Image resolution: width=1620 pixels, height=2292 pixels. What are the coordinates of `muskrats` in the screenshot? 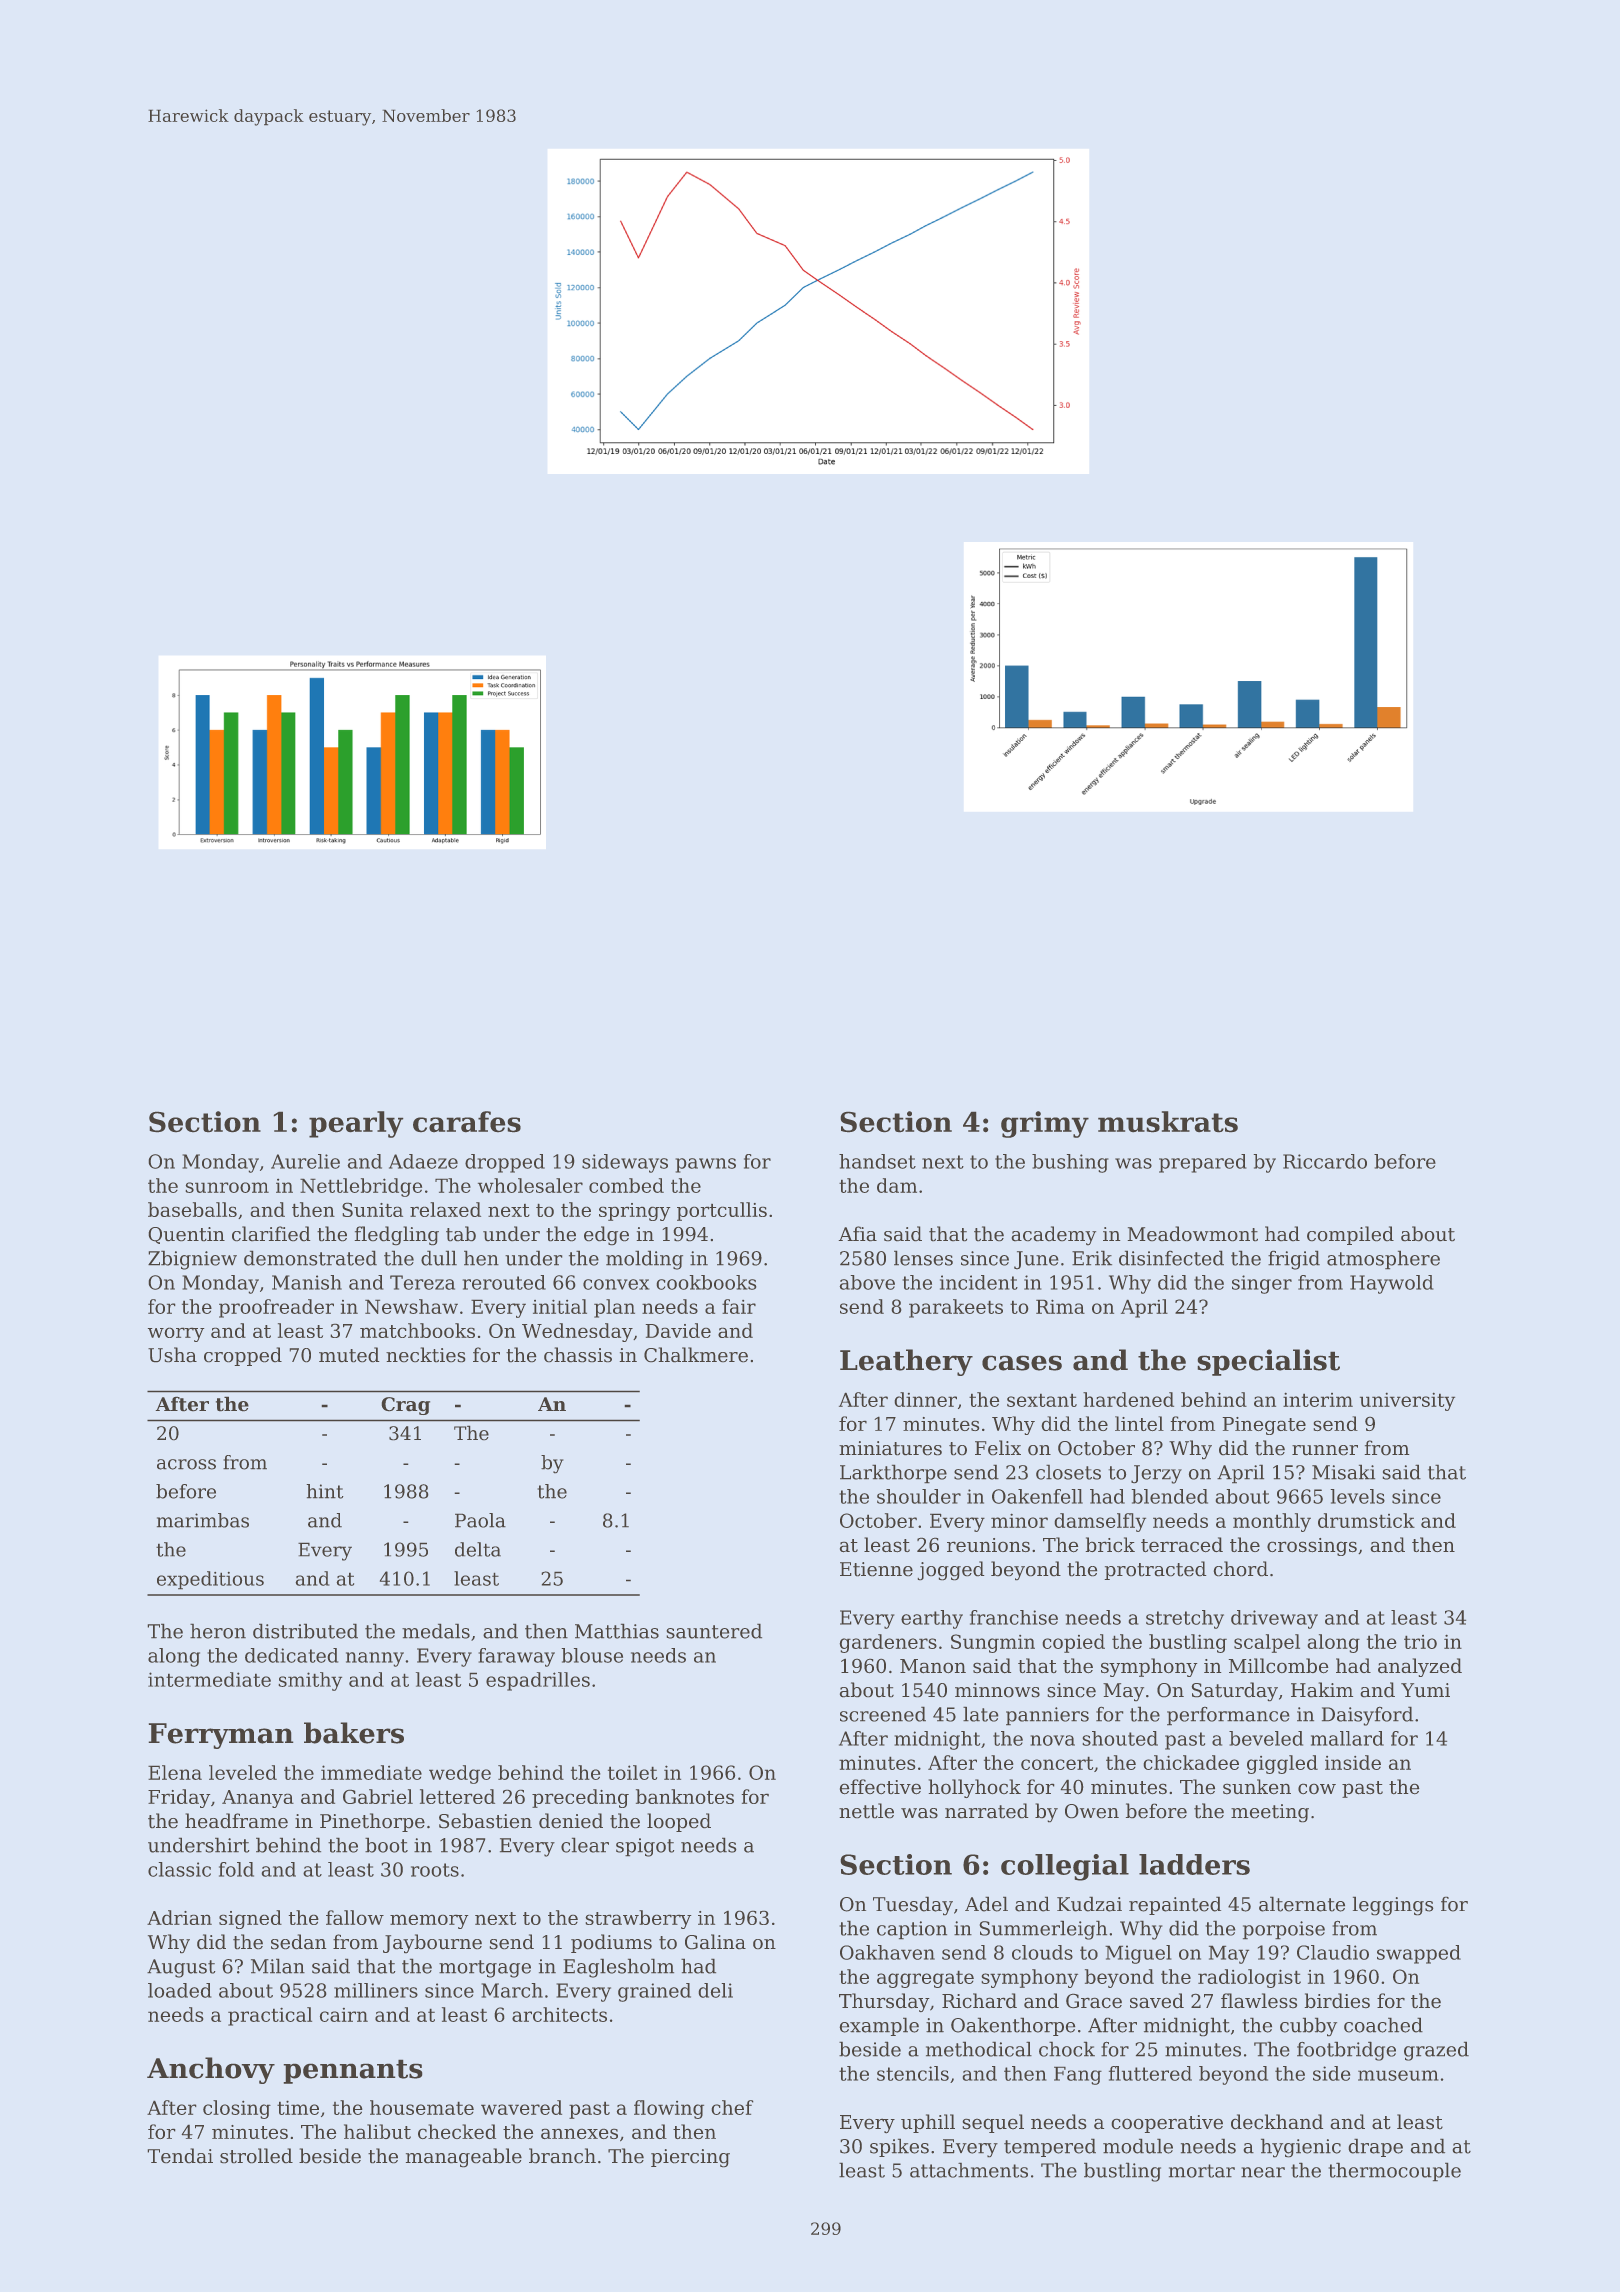 It's located at (1168, 1122).
